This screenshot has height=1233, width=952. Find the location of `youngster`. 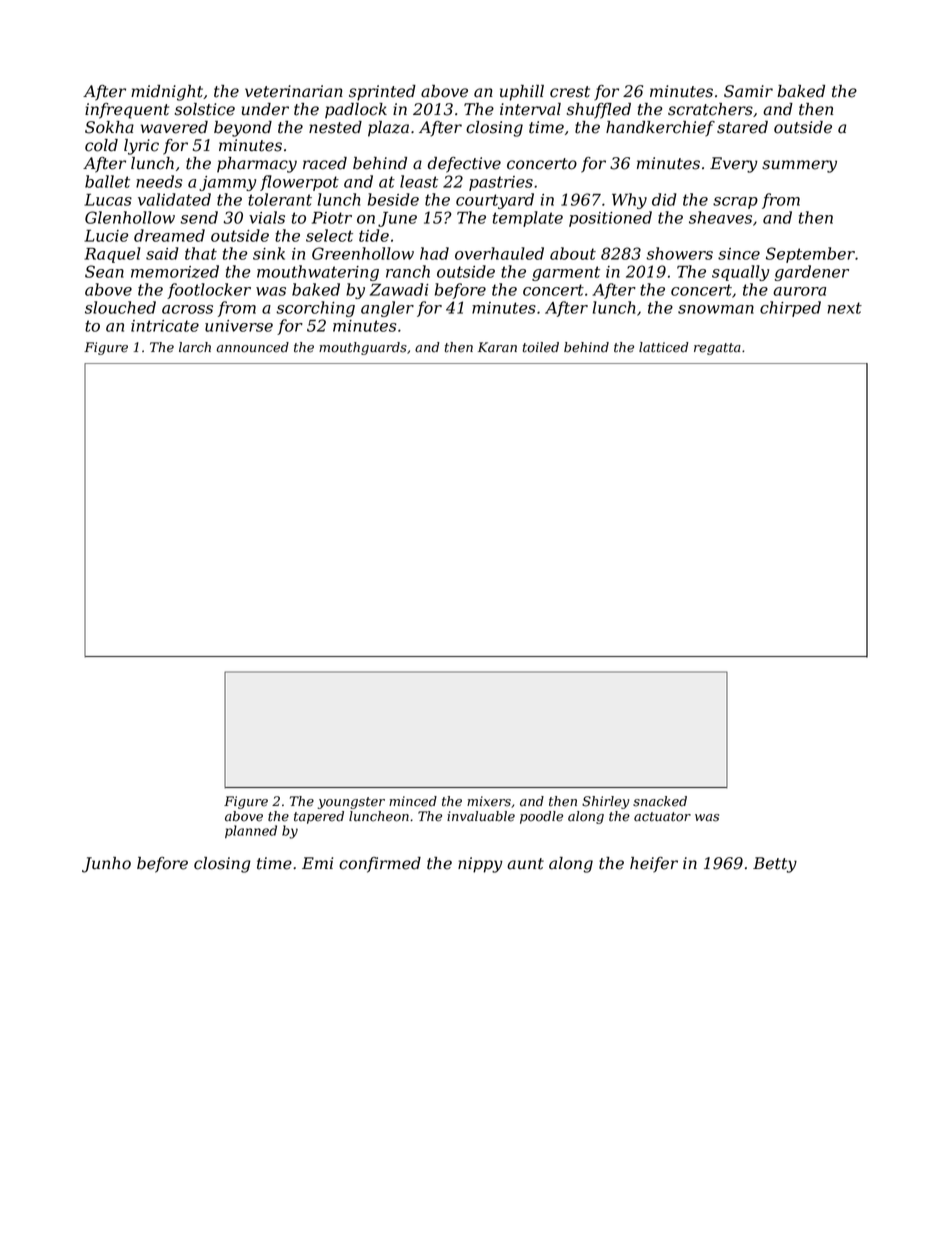

youngster is located at coordinates (351, 803).
